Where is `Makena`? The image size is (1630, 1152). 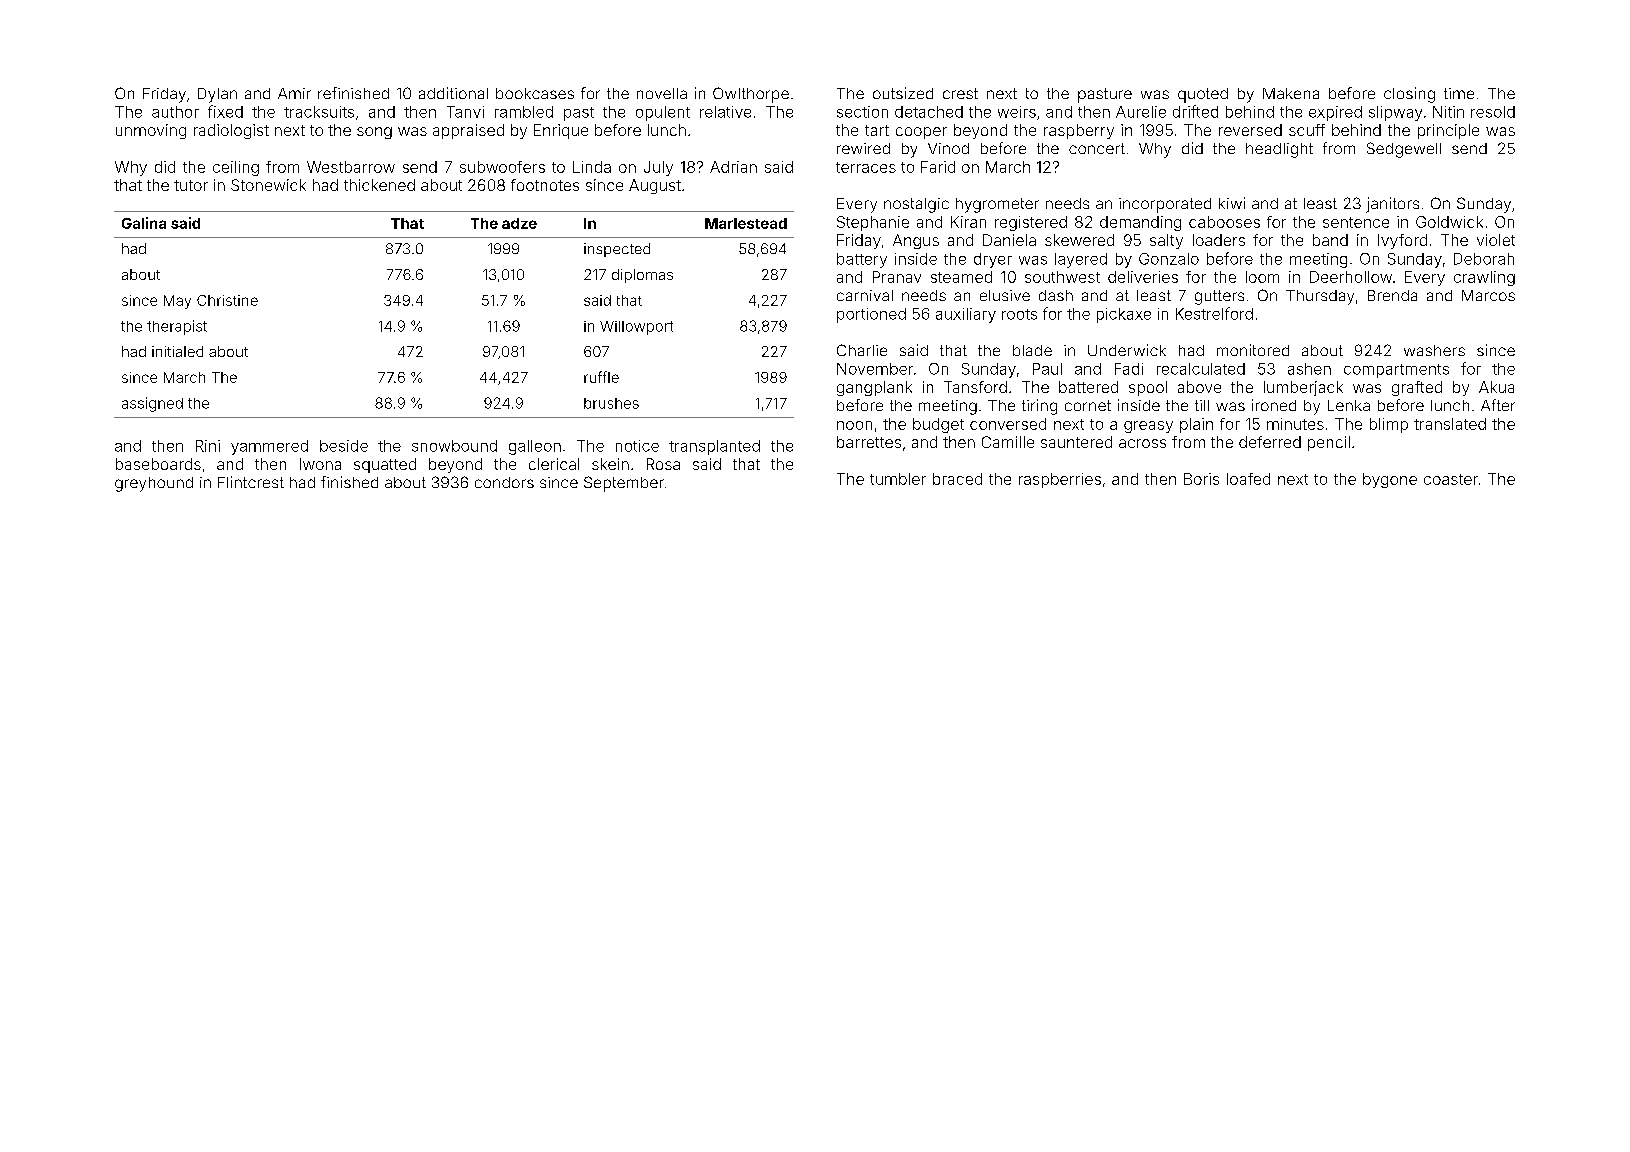 Makena is located at coordinates (1291, 93).
